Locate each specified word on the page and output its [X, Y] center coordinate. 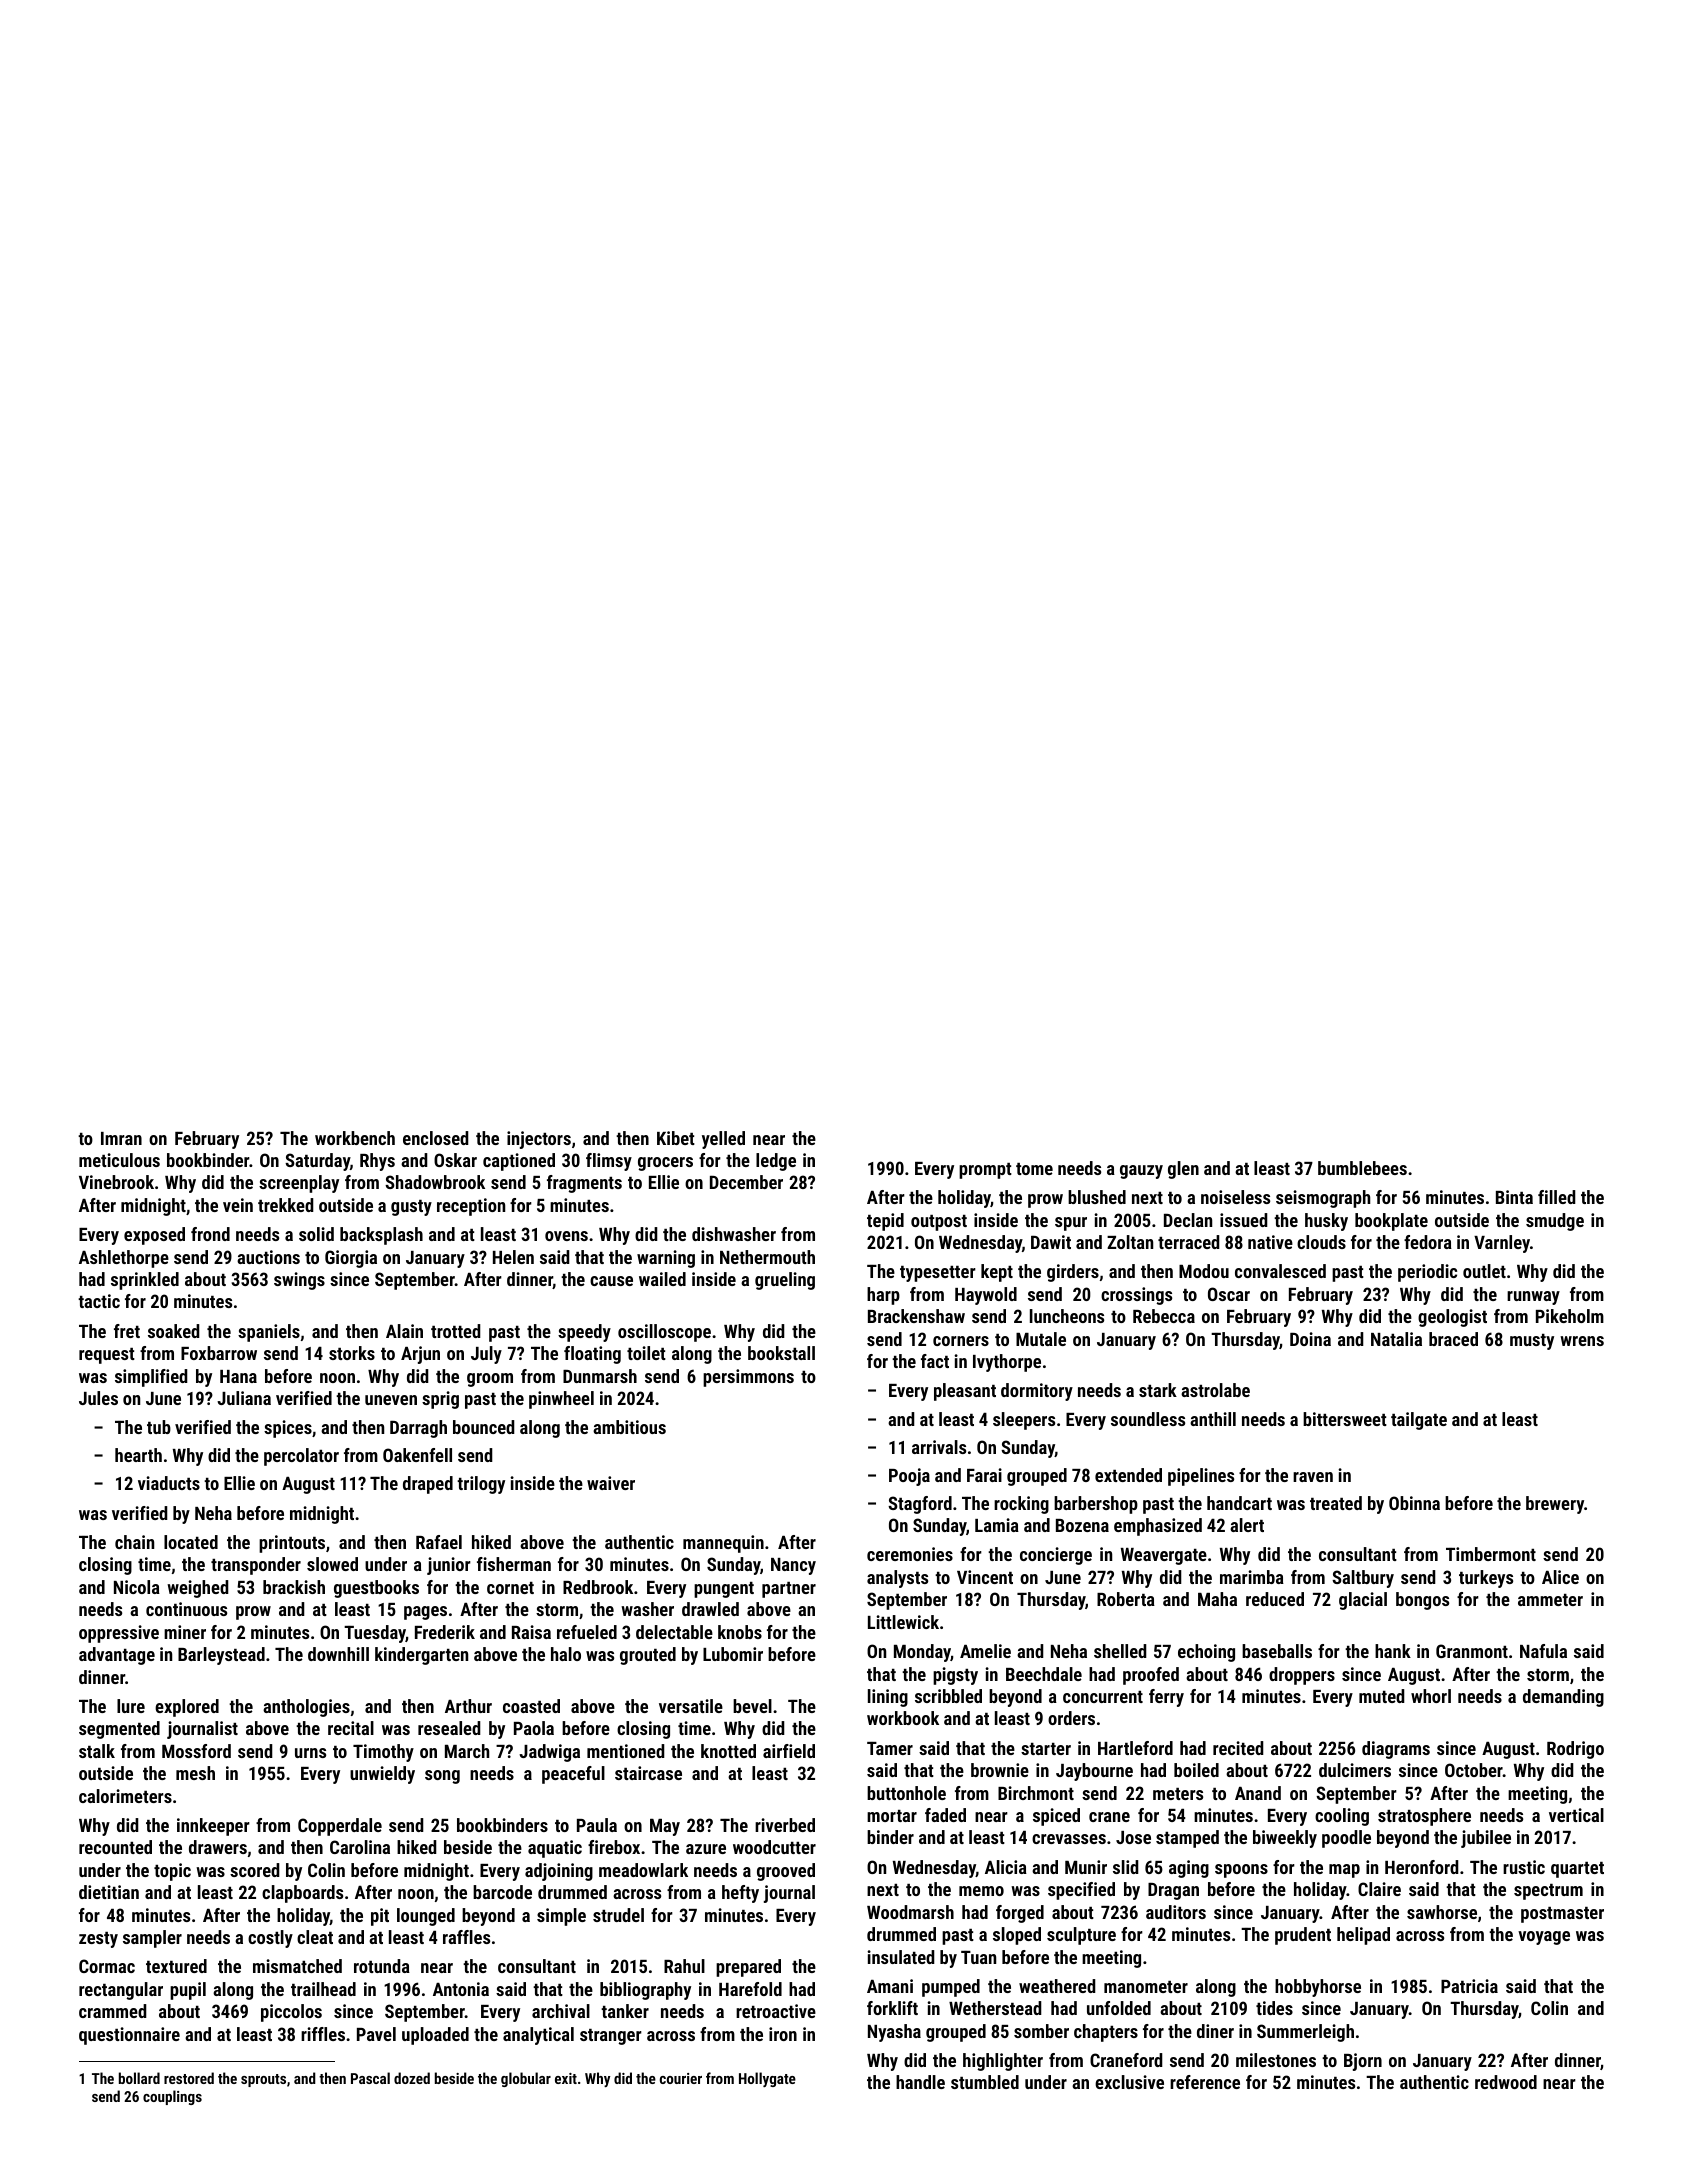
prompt [985, 1171]
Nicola [137, 1587]
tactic [99, 1301]
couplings [172, 2097]
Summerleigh [1305, 2033]
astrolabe [1215, 1390]
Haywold [986, 1296]
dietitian [109, 1892]
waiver [611, 1483]
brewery [1555, 1505]
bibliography [645, 1991]
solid [316, 1234]
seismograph [1323, 1199]
